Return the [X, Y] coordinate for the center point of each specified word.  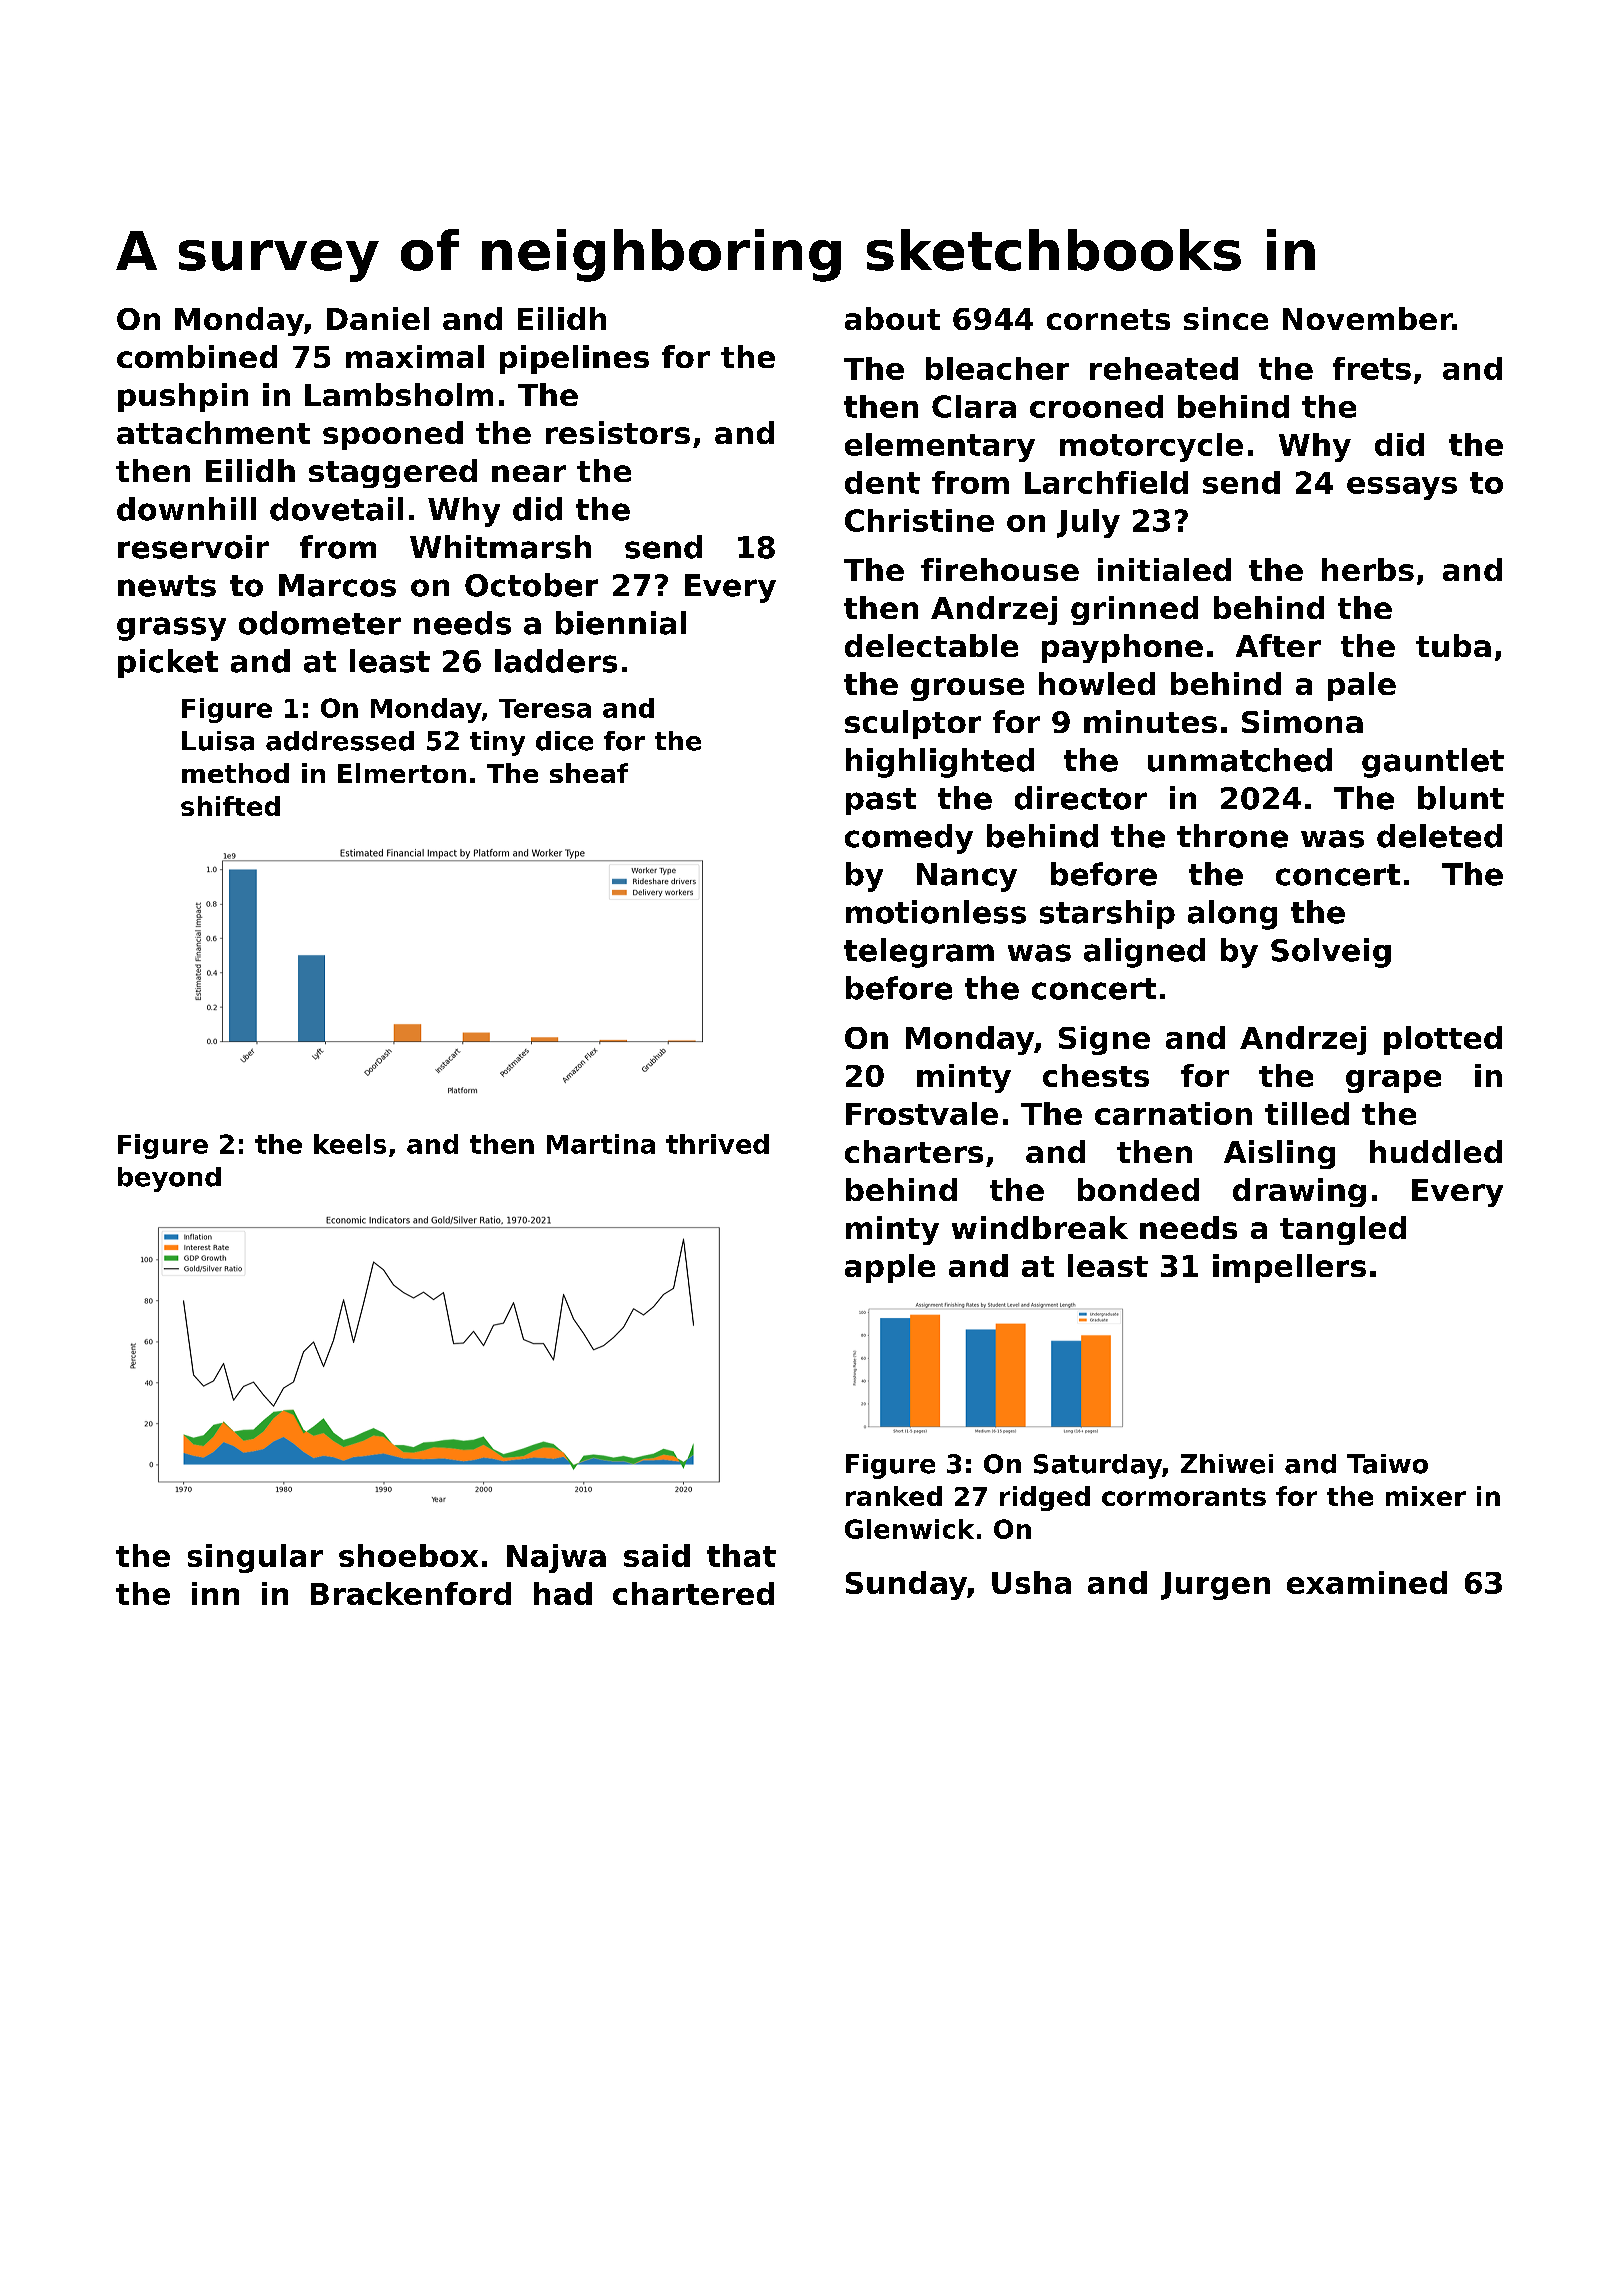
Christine [919, 520]
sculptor [913, 724]
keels [350, 1144]
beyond [169, 1179]
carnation [1173, 1113]
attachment [213, 432]
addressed [340, 741]
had [563, 1593]
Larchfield [1106, 482]
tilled [1307, 1113]
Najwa [556, 1558]
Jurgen [1215, 1586]
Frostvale [922, 1113]
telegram [919, 953]
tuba [1453, 645]
